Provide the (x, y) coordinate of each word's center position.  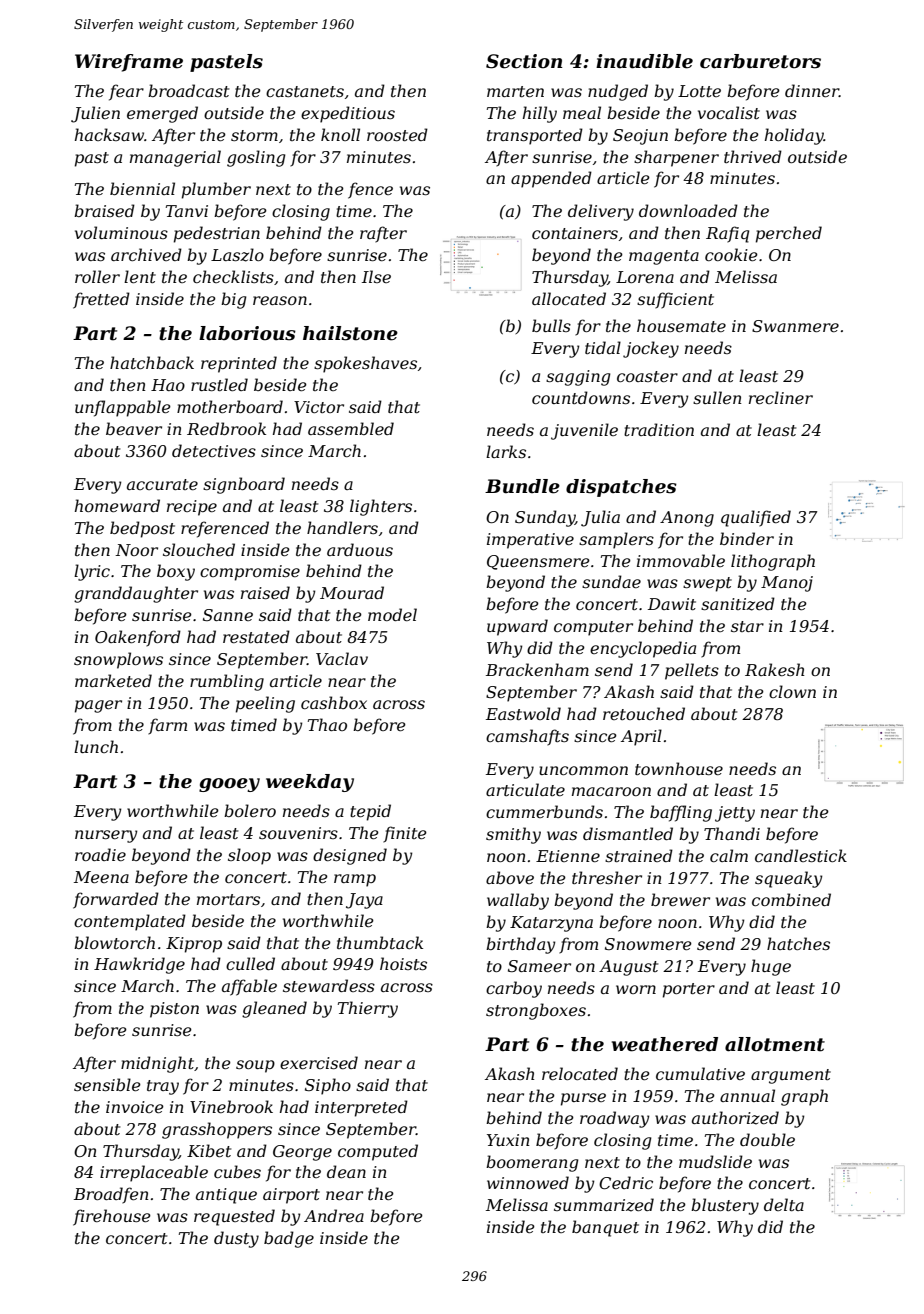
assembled (351, 428)
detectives (214, 450)
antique (226, 1196)
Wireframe (129, 63)
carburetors (760, 61)
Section (524, 61)
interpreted (361, 1108)
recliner (781, 397)
